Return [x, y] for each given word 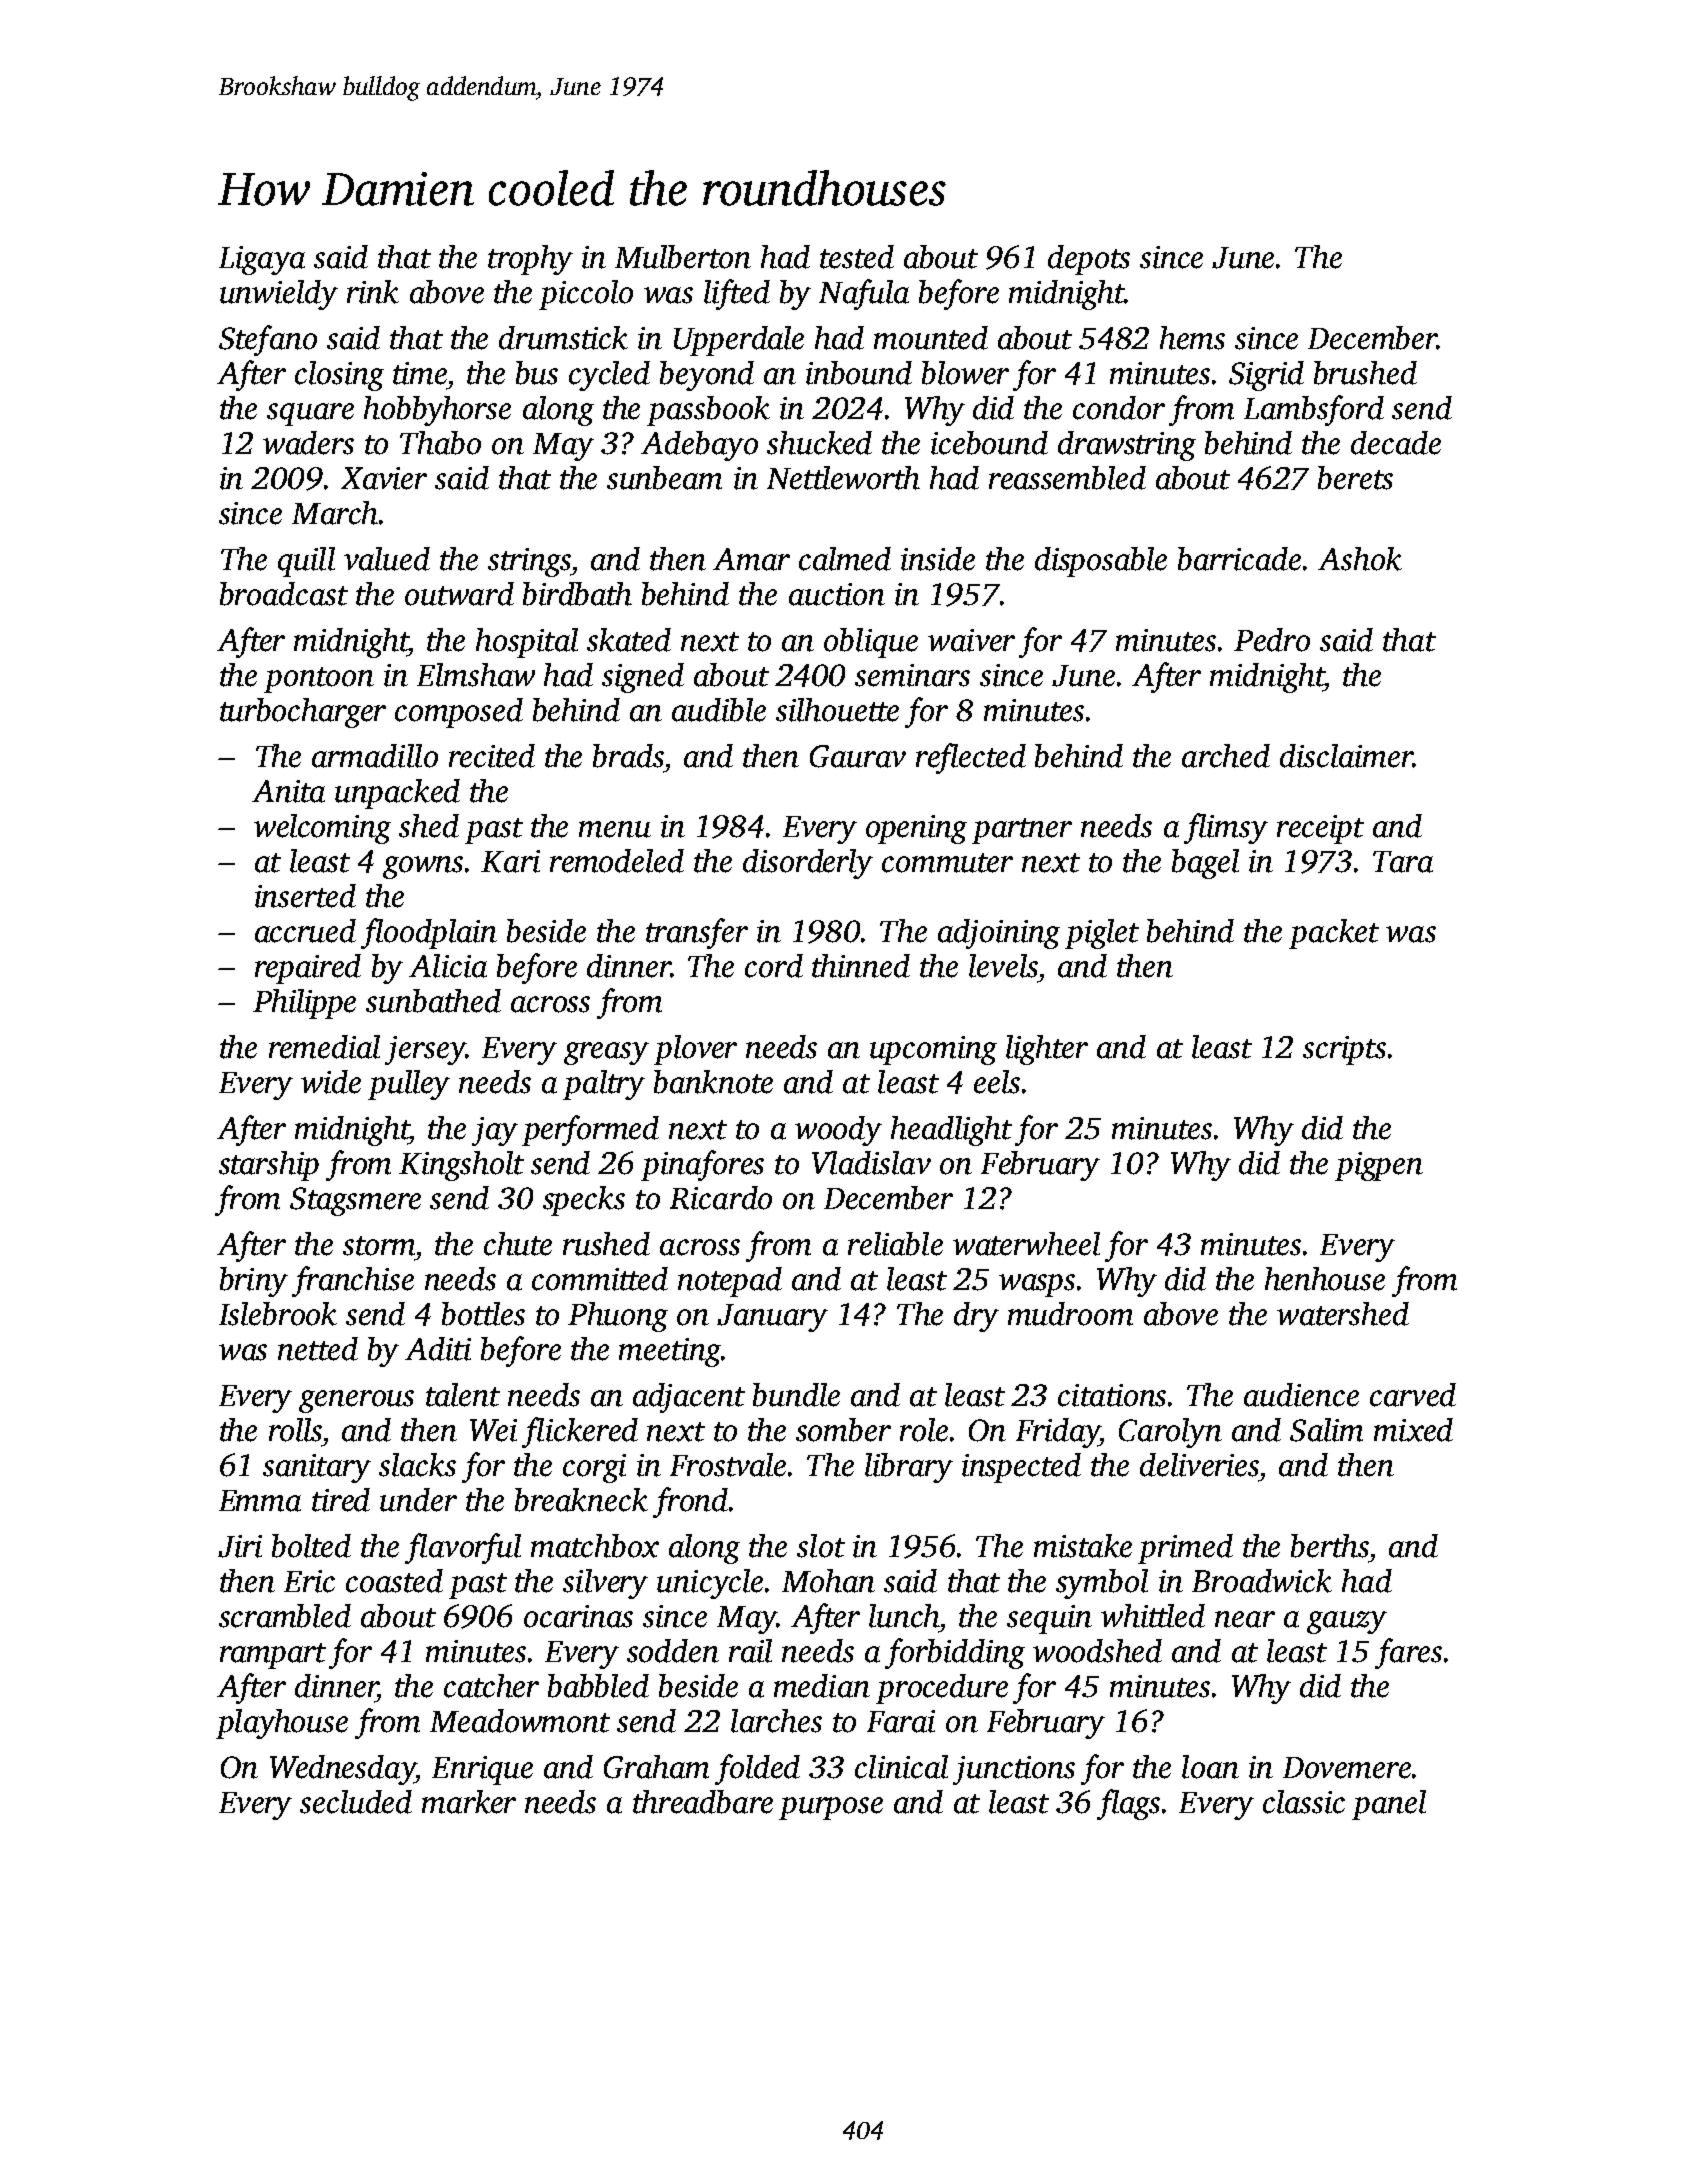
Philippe [304, 1004]
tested [857, 257]
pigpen [1379, 1166]
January [772, 1318]
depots [1089, 260]
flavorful [463, 1548]
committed [600, 1279]
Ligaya [262, 260]
